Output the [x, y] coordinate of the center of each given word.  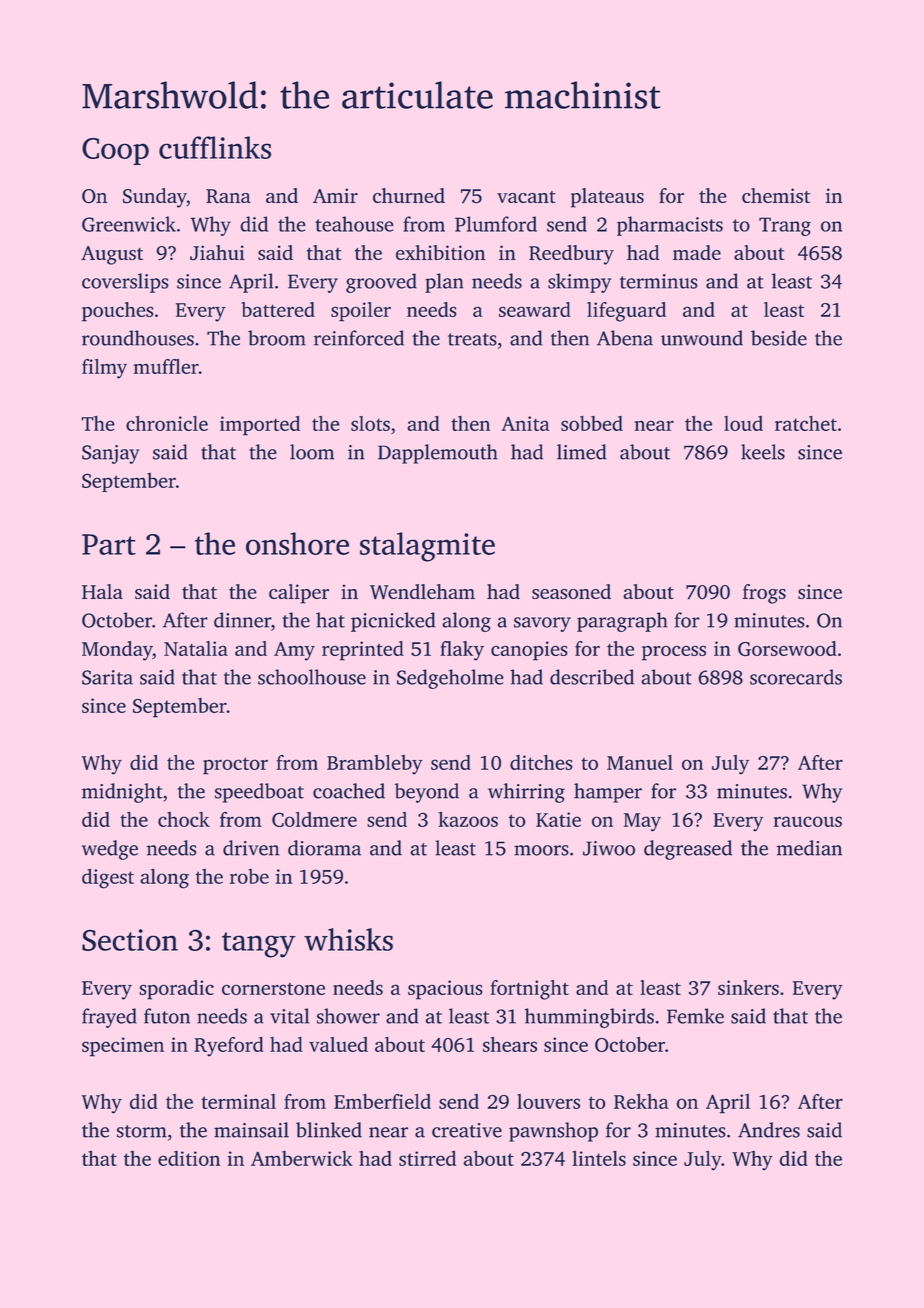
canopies [529, 651]
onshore [297, 543]
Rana [228, 196]
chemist [776, 195]
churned [409, 195]
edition [189, 1158]
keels [763, 452]
